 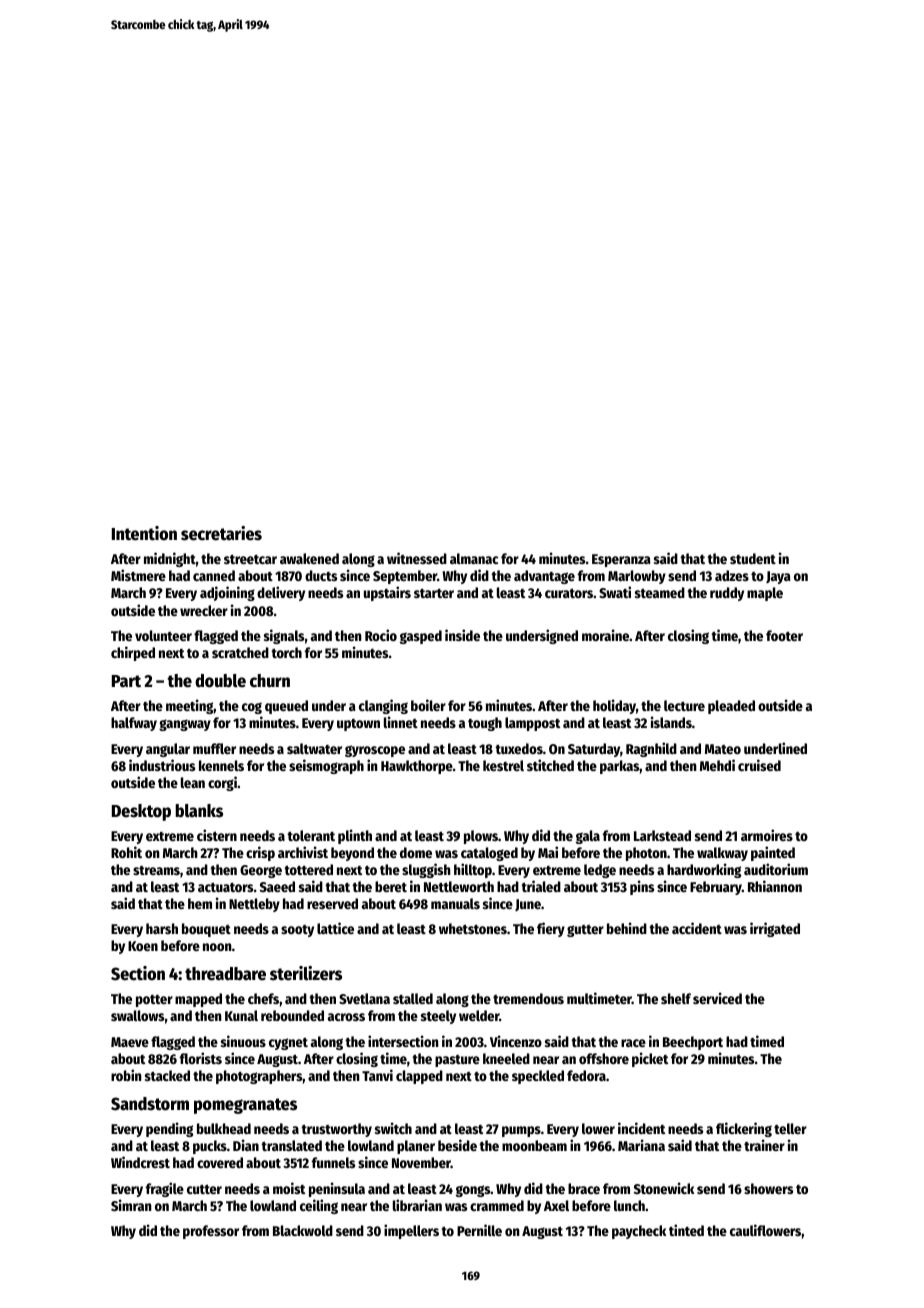 What do you see at coordinates (676, 998) in the page?
I see `shelf` at bounding box center [676, 998].
